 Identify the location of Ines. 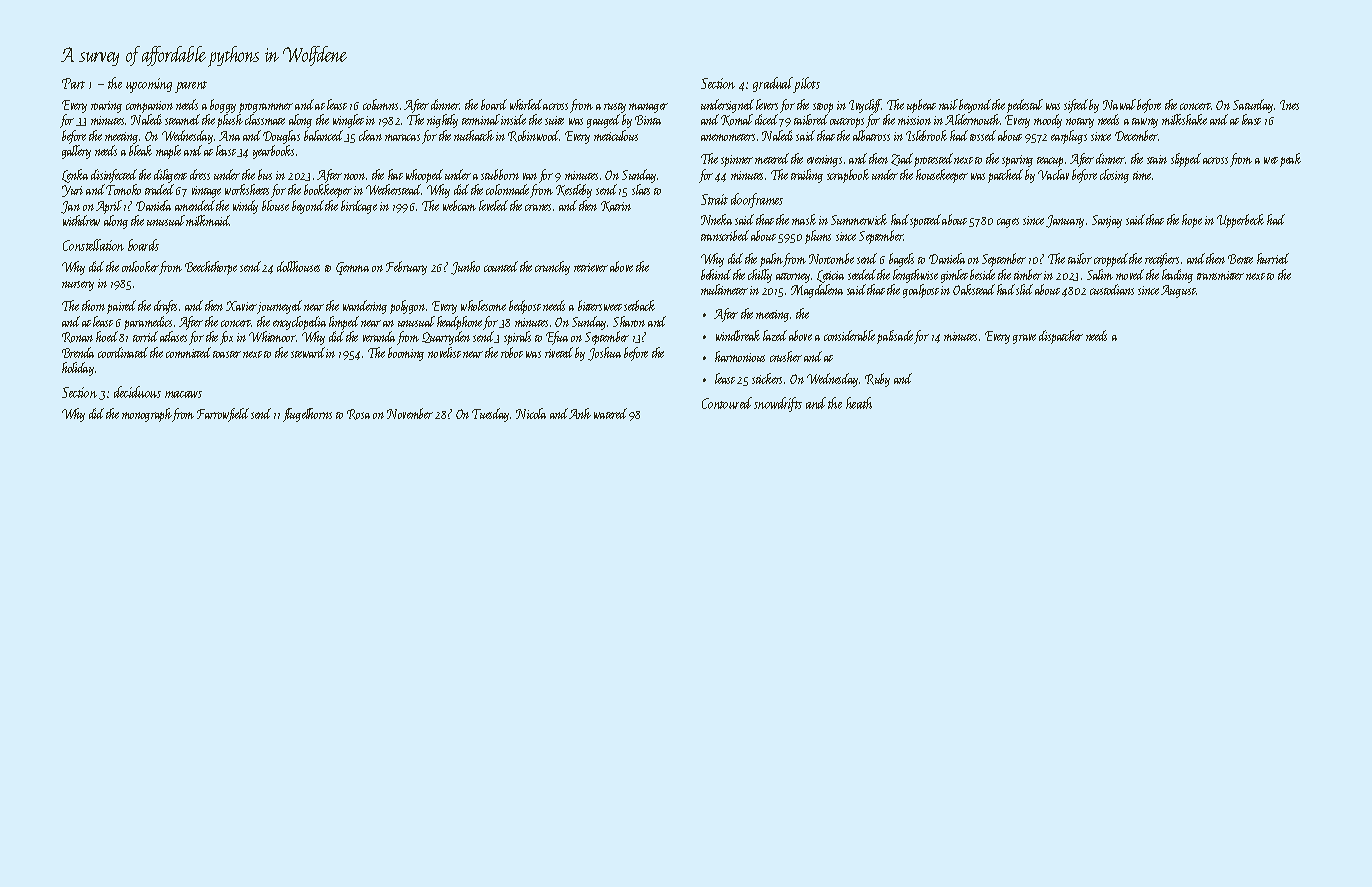
(1289, 105).
